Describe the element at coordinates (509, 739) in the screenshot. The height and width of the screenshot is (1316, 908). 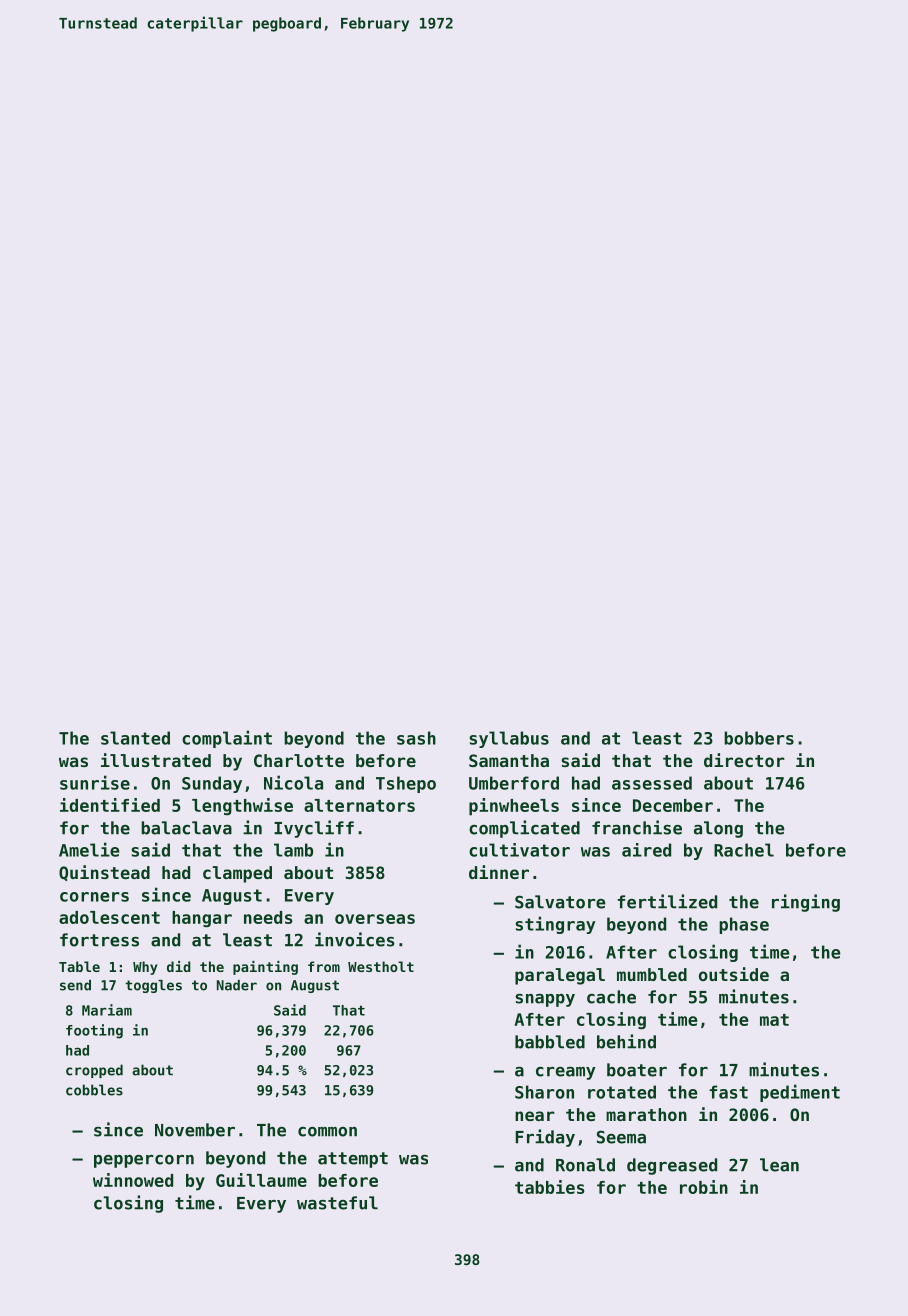
I see `syllabus` at that location.
